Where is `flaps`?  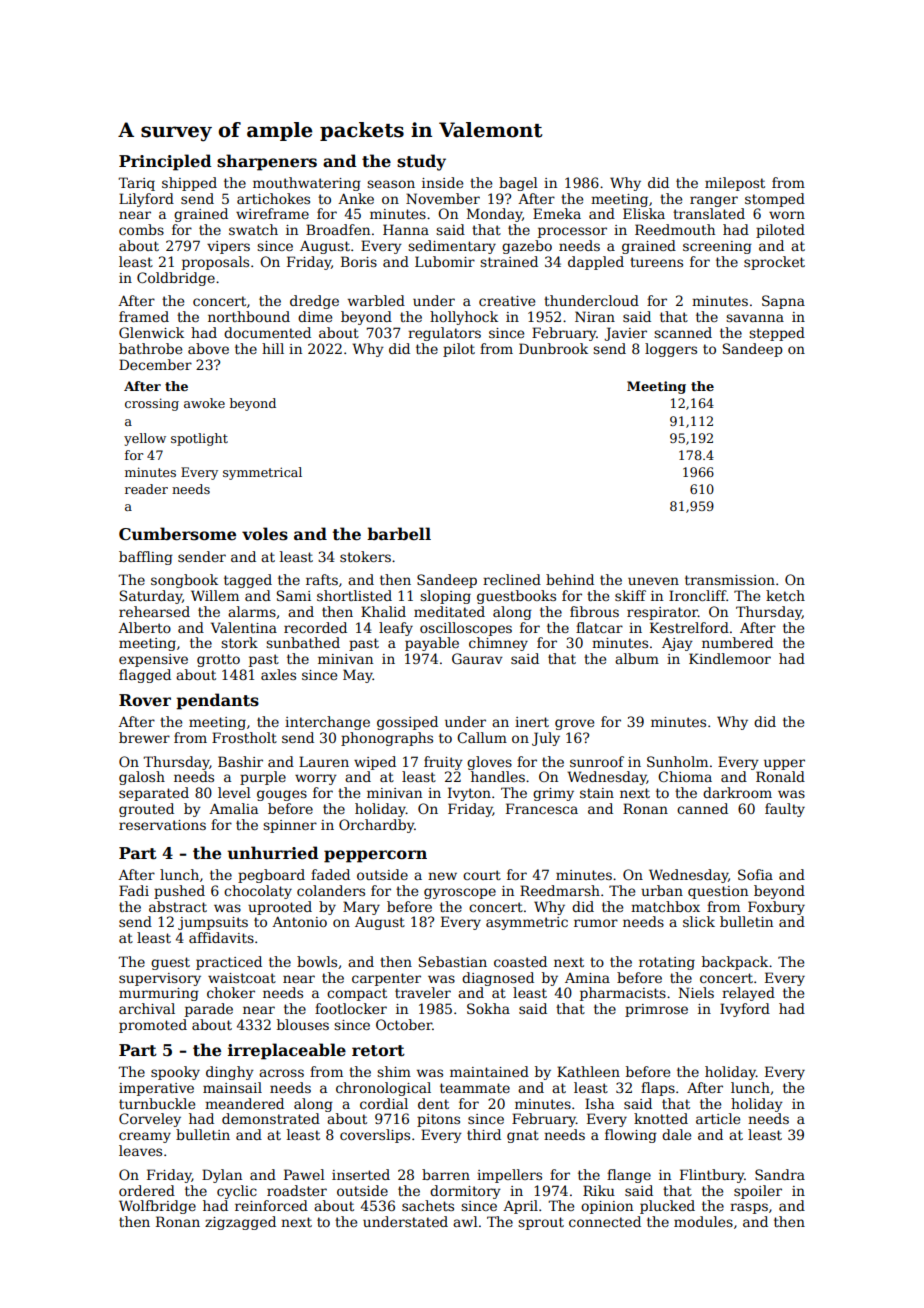 flaps is located at coordinates (658, 1089).
